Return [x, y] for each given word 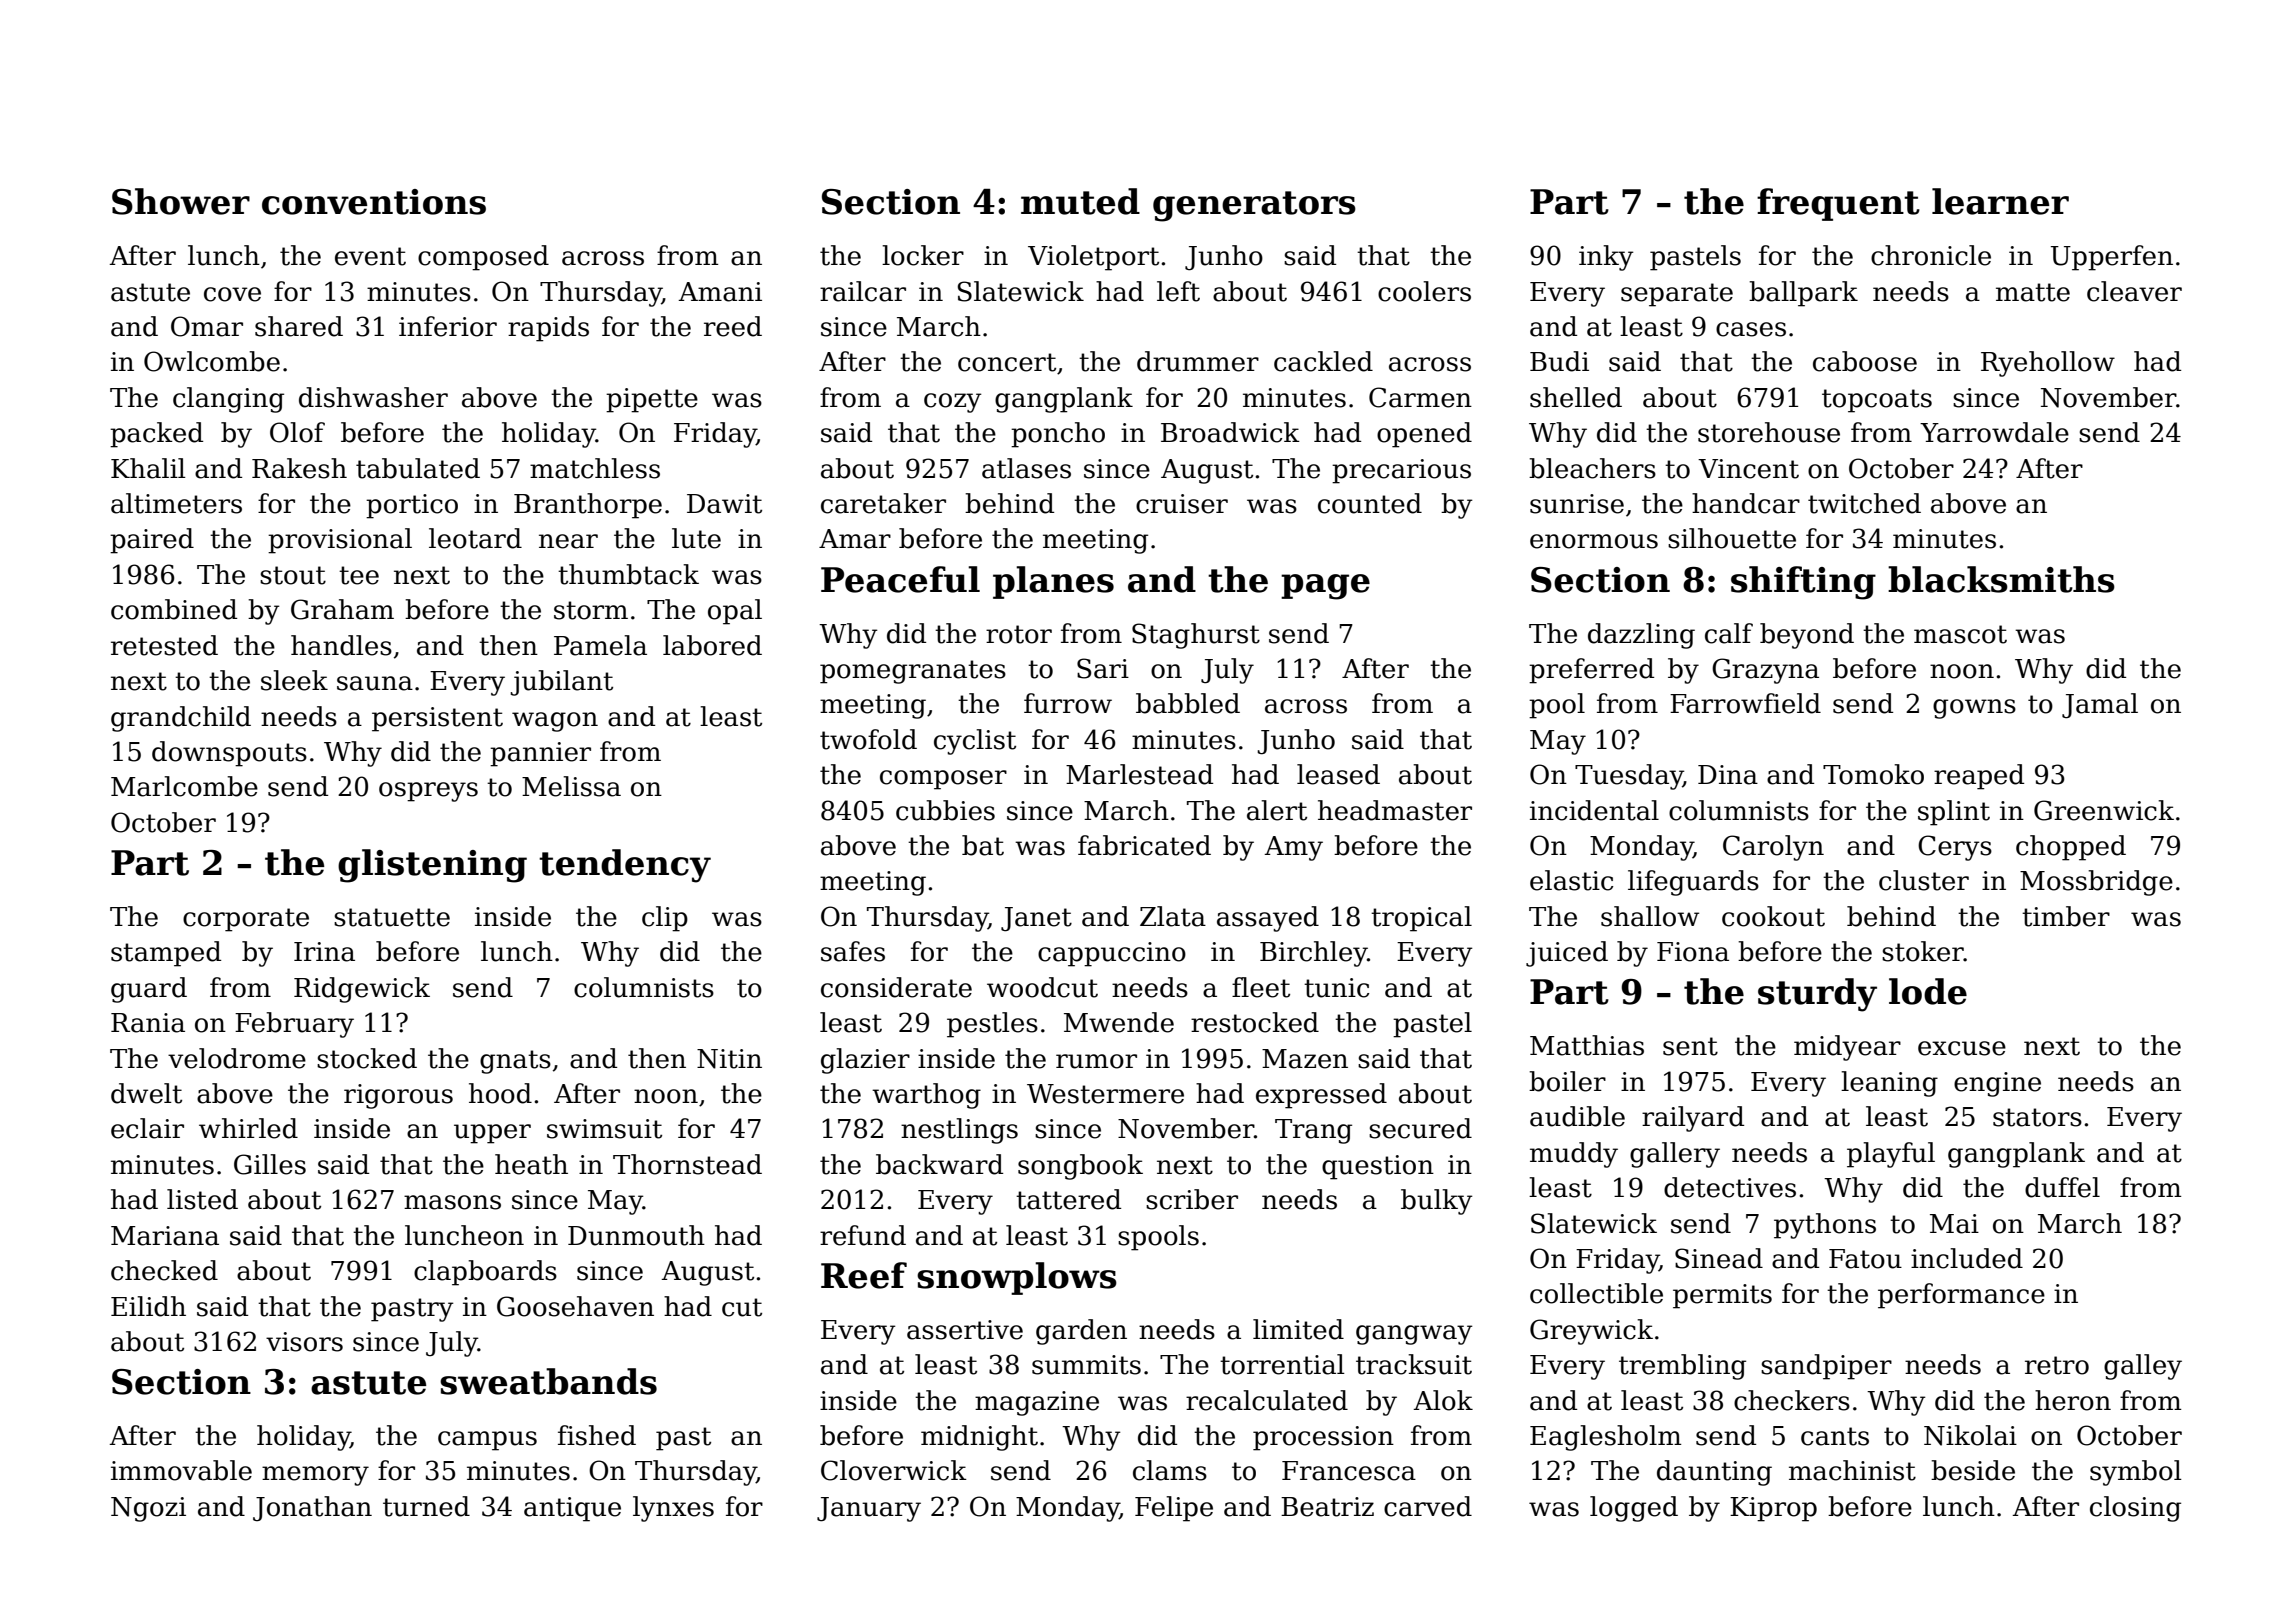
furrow [1068, 703]
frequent [1838, 204]
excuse [1962, 1048]
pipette [652, 400]
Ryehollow [2048, 364]
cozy [953, 403]
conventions [374, 202]
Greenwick [2104, 810]
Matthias [1587, 1045]
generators [1254, 206]
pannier [540, 754]
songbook [1080, 1167]
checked [164, 1270]
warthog [926, 1096]
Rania [148, 1023]
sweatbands [548, 1381]
